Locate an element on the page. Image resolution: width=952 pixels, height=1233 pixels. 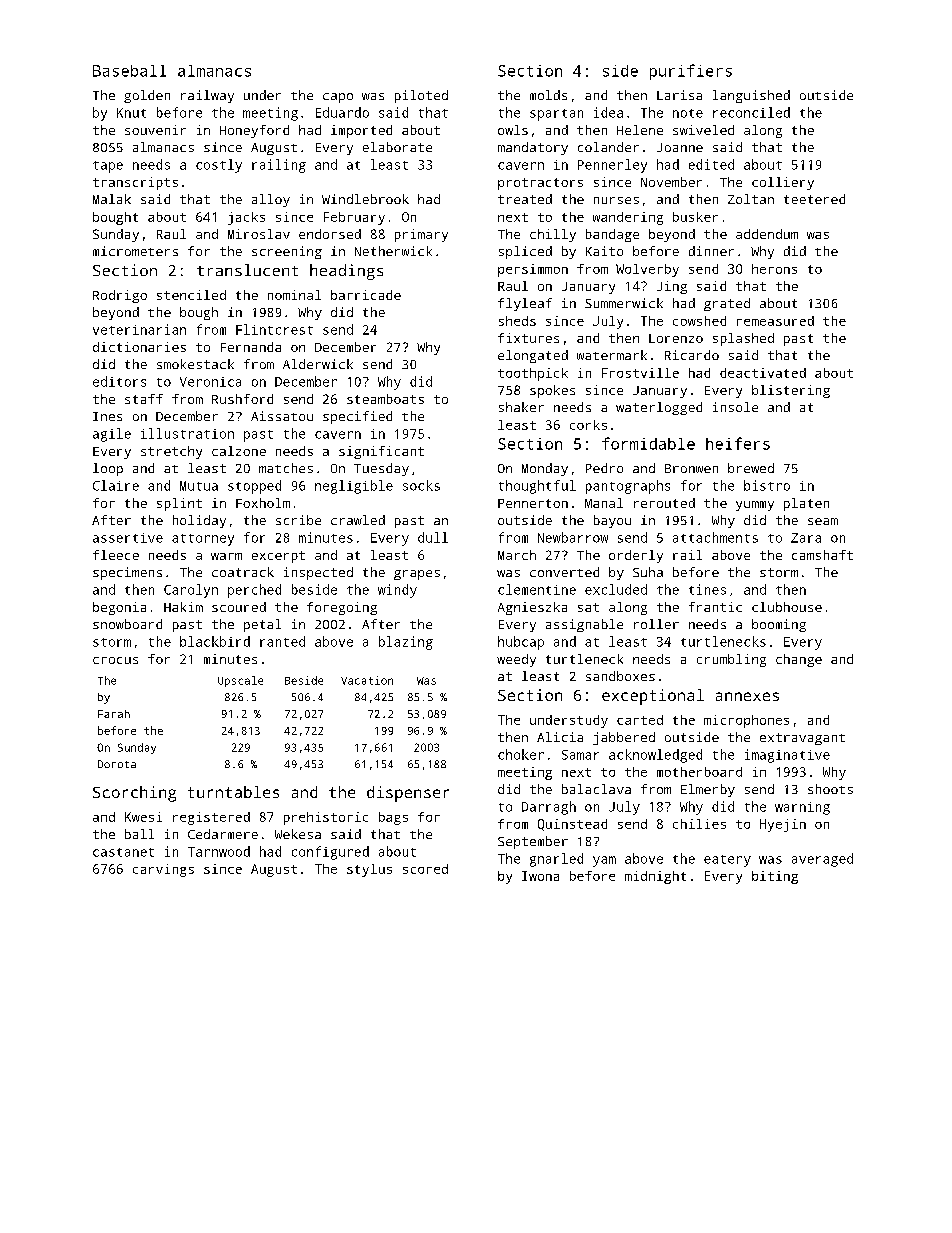
Malak is located at coordinates (112, 199).
